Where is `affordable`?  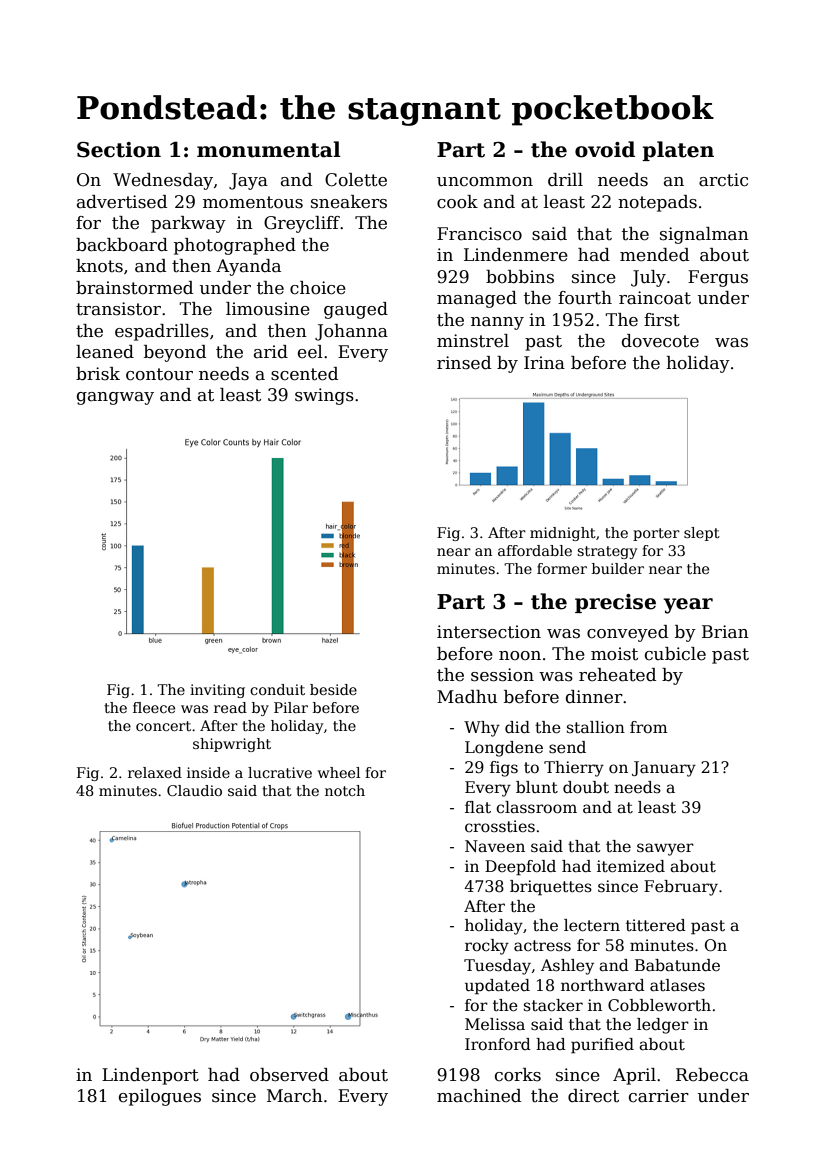 affordable is located at coordinates (535, 550).
